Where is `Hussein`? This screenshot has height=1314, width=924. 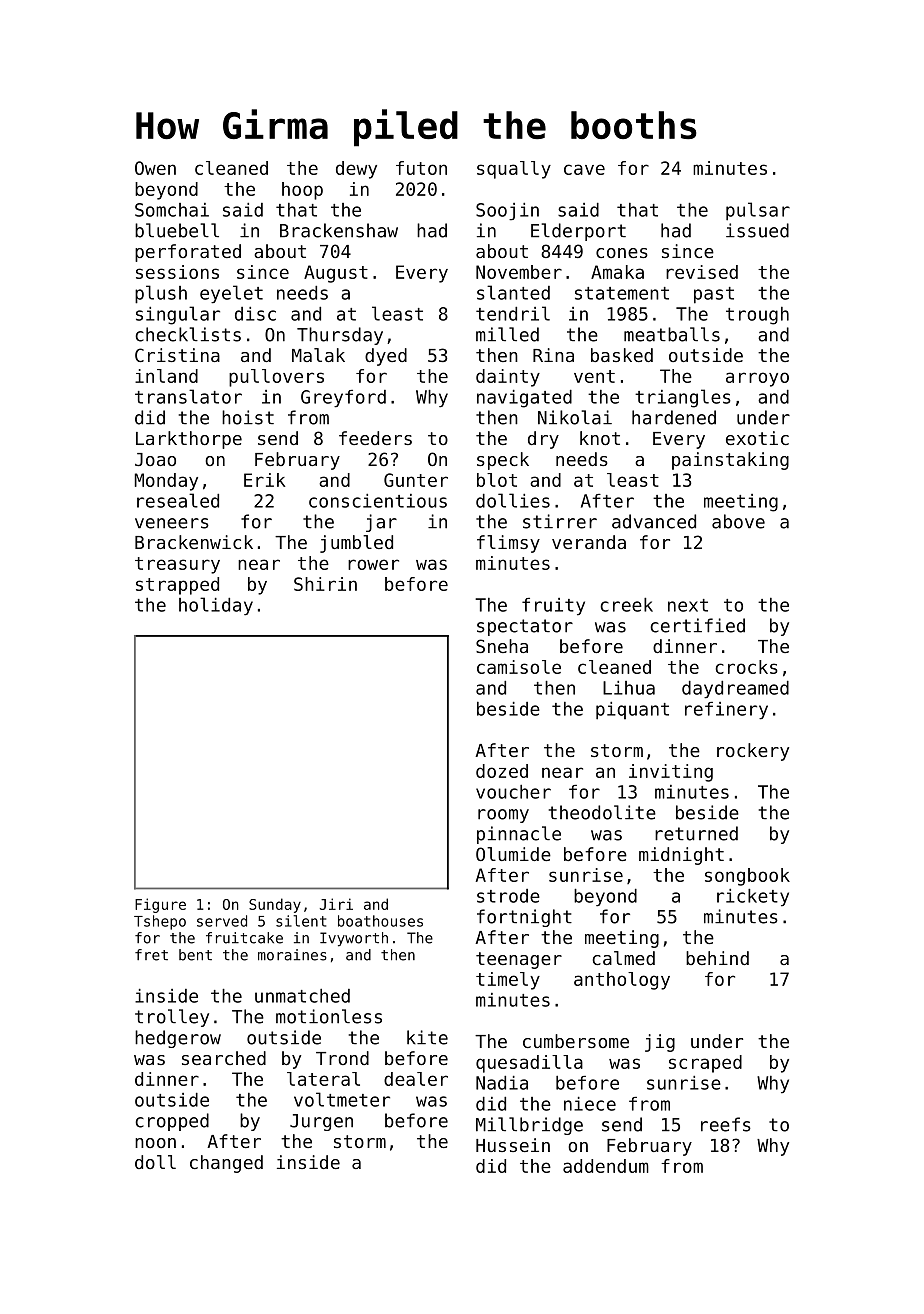 Hussein is located at coordinates (513, 1145).
